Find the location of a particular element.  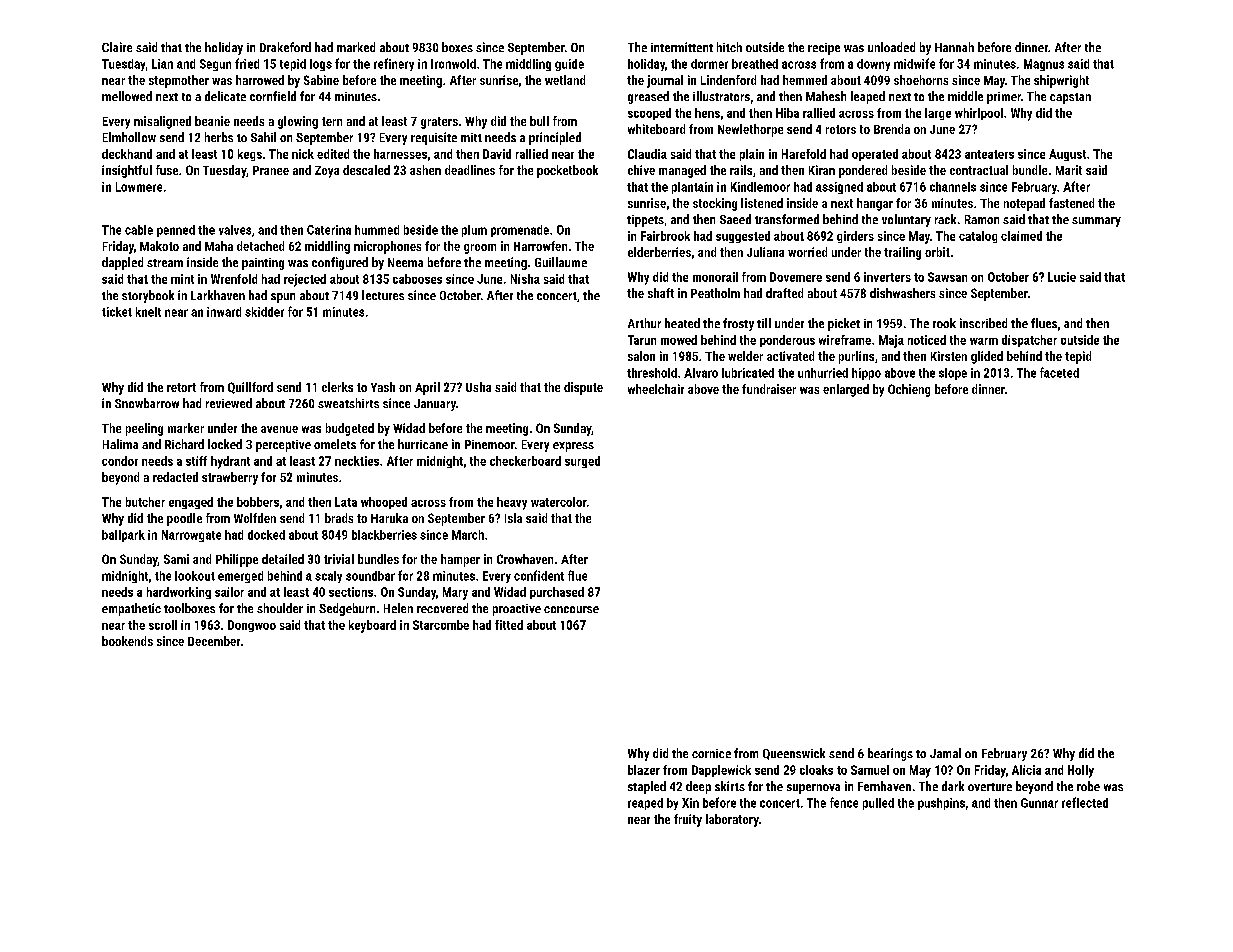

bookends is located at coordinates (127, 641).
